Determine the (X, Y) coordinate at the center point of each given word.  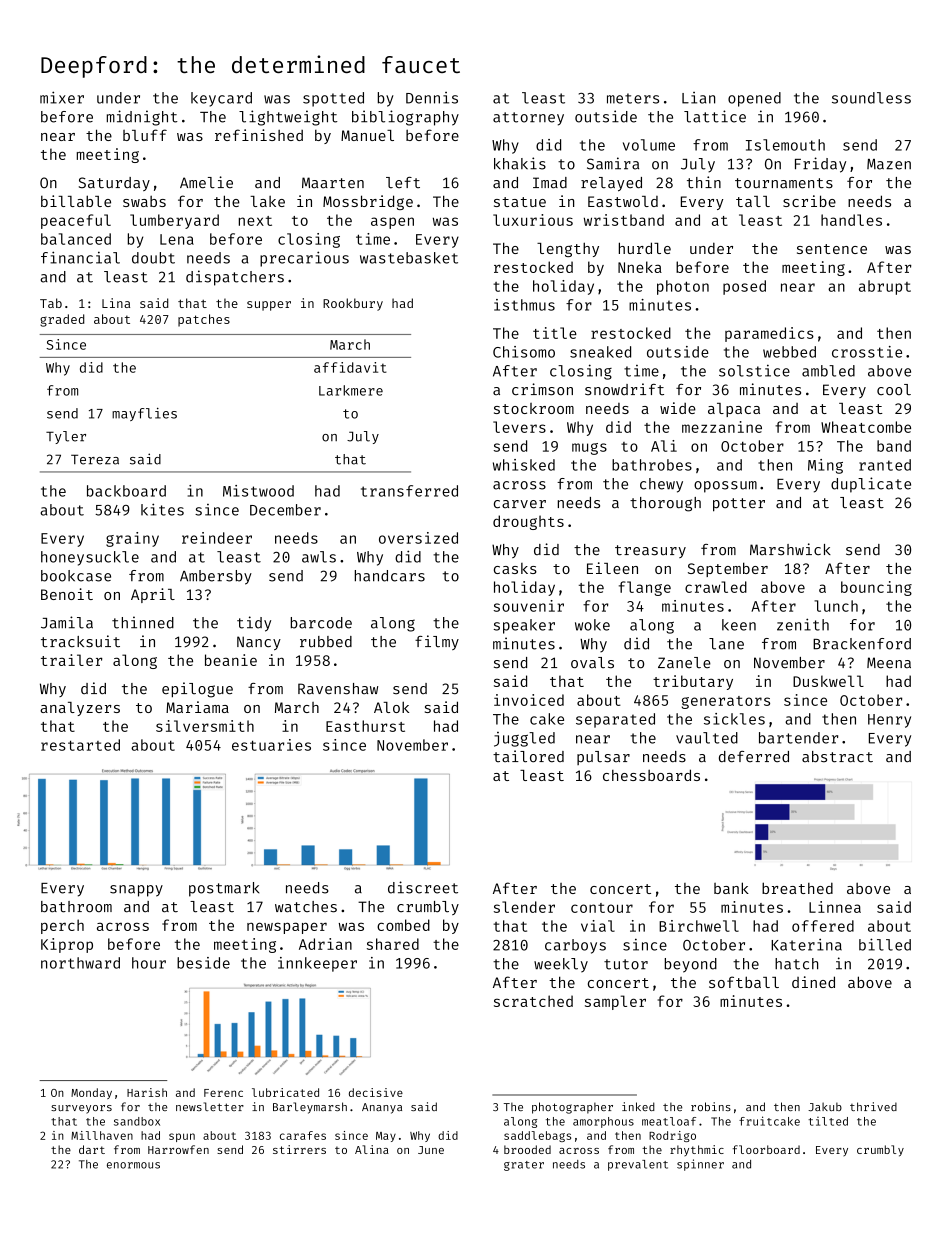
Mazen (889, 164)
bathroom (76, 907)
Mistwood (258, 491)
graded (62, 320)
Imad (550, 183)
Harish (147, 1092)
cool (894, 390)
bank (731, 888)
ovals (592, 663)
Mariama (197, 707)
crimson (542, 389)
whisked (524, 465)
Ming (825, 466)
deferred (754, 757)
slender (524, 907)
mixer (62, 97)
